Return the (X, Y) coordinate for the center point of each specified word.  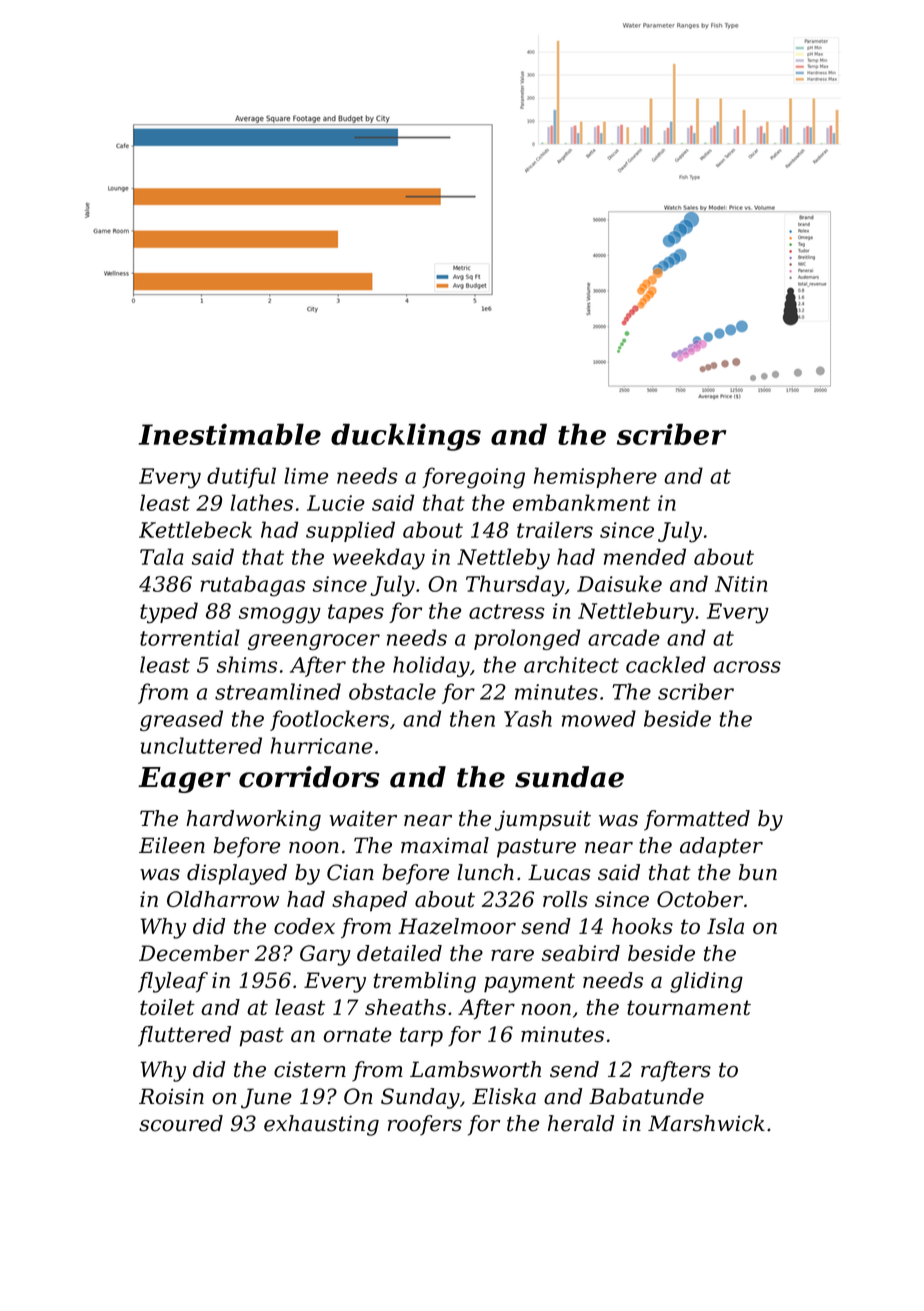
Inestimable (230, 434)
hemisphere (595, 477)
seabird (581, 953)
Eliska (504, 1096)
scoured (181, 1123)
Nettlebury (636, 613)
